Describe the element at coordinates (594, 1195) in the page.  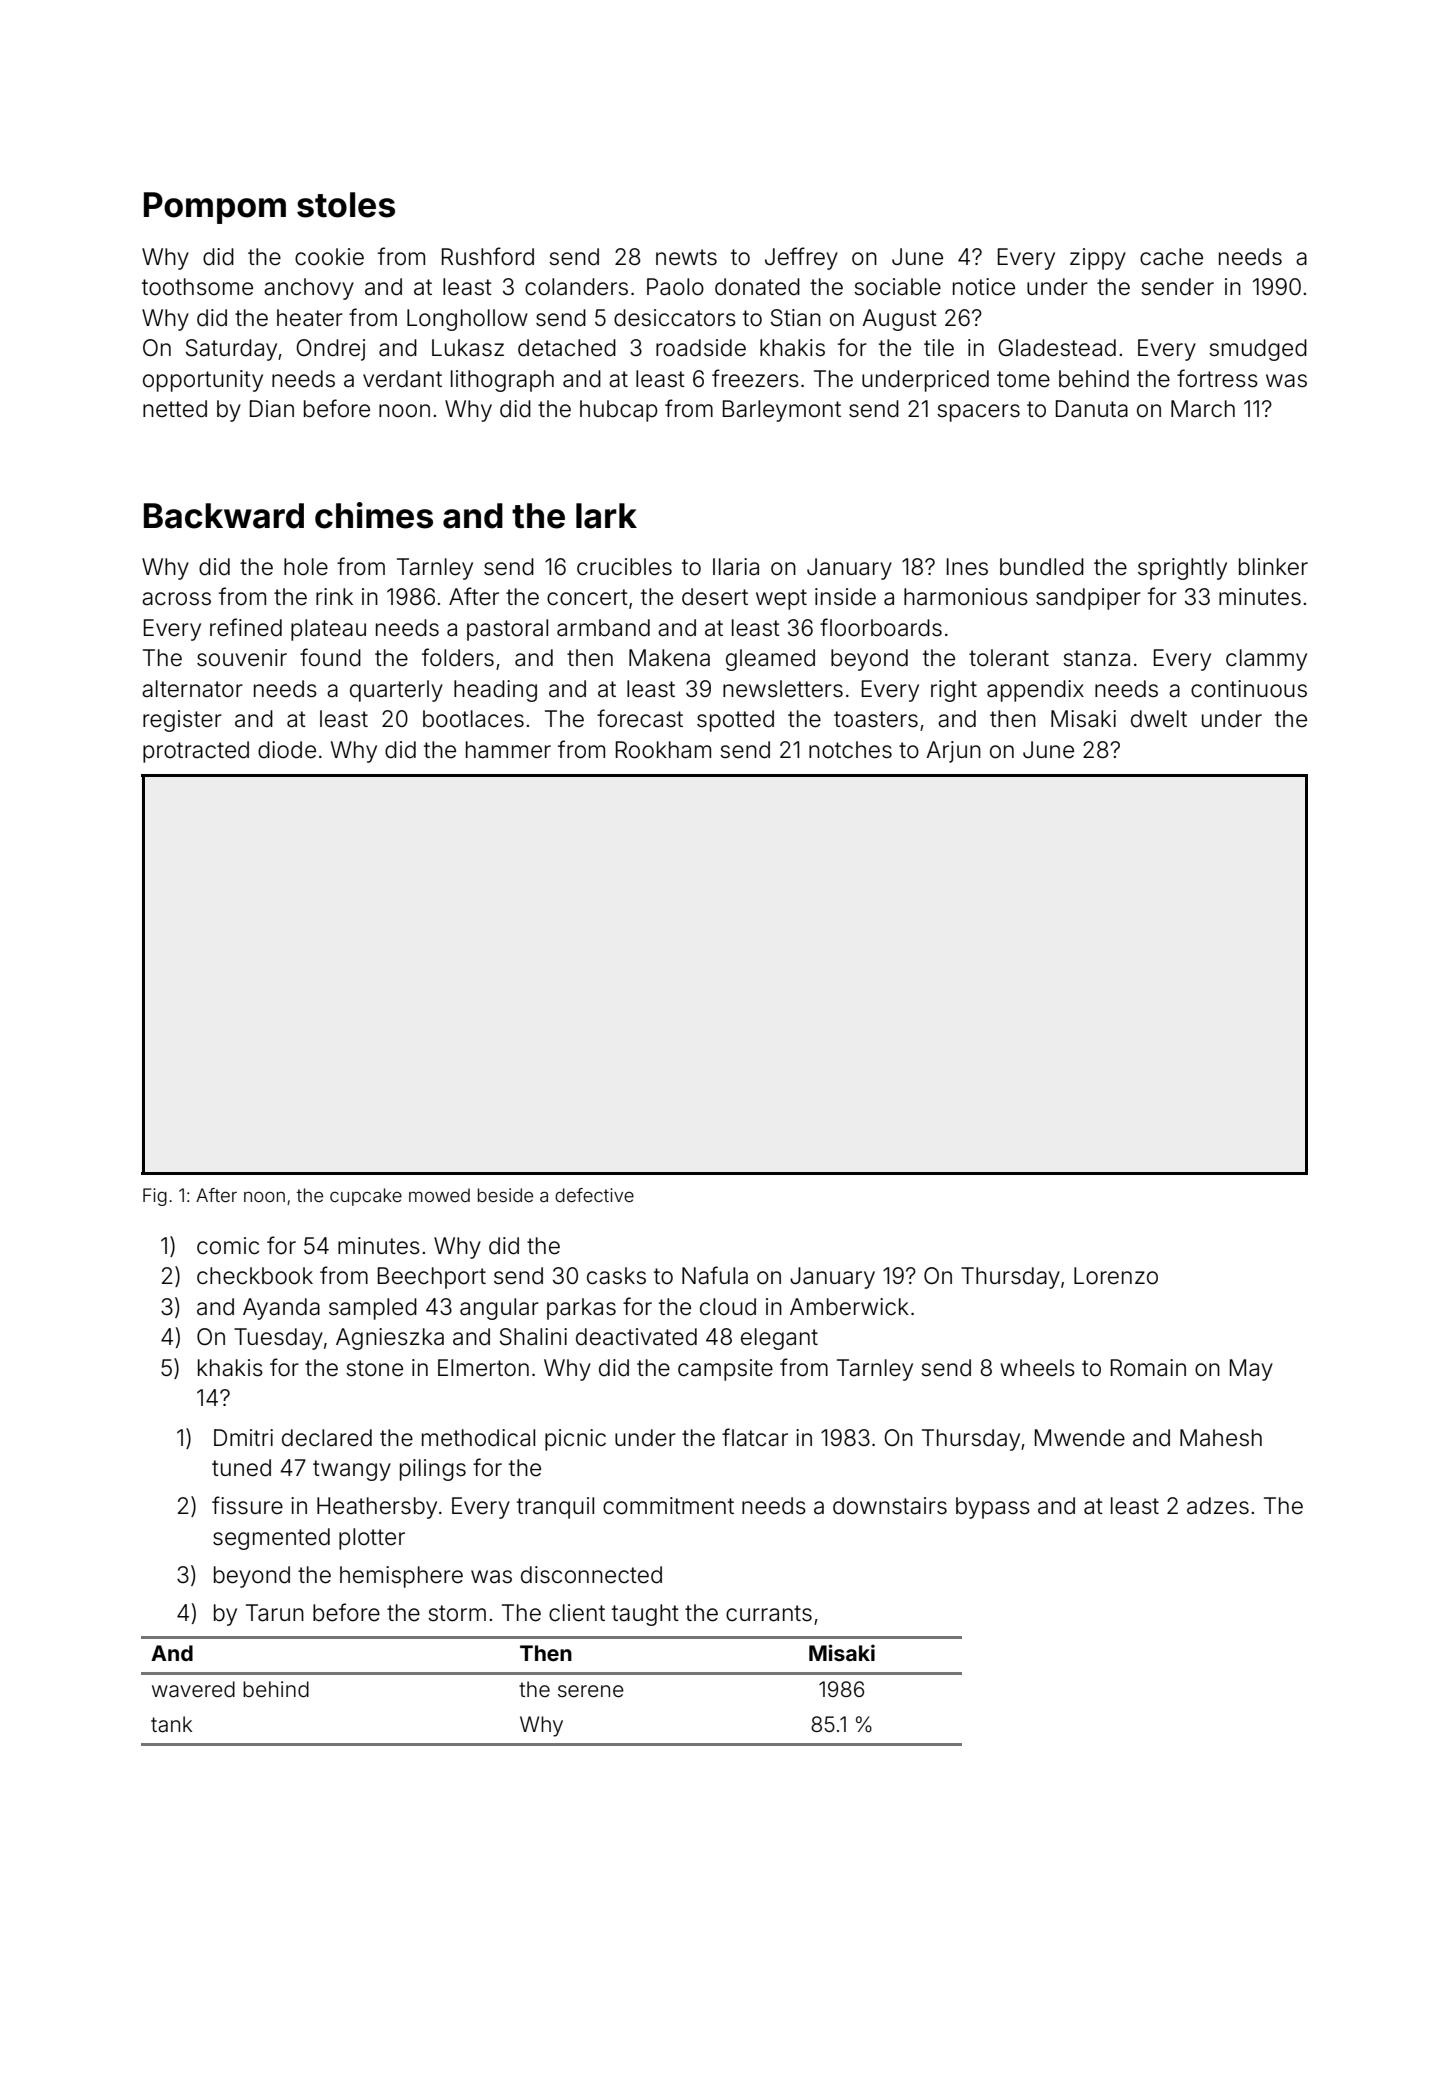
I see `defective` at that location.
